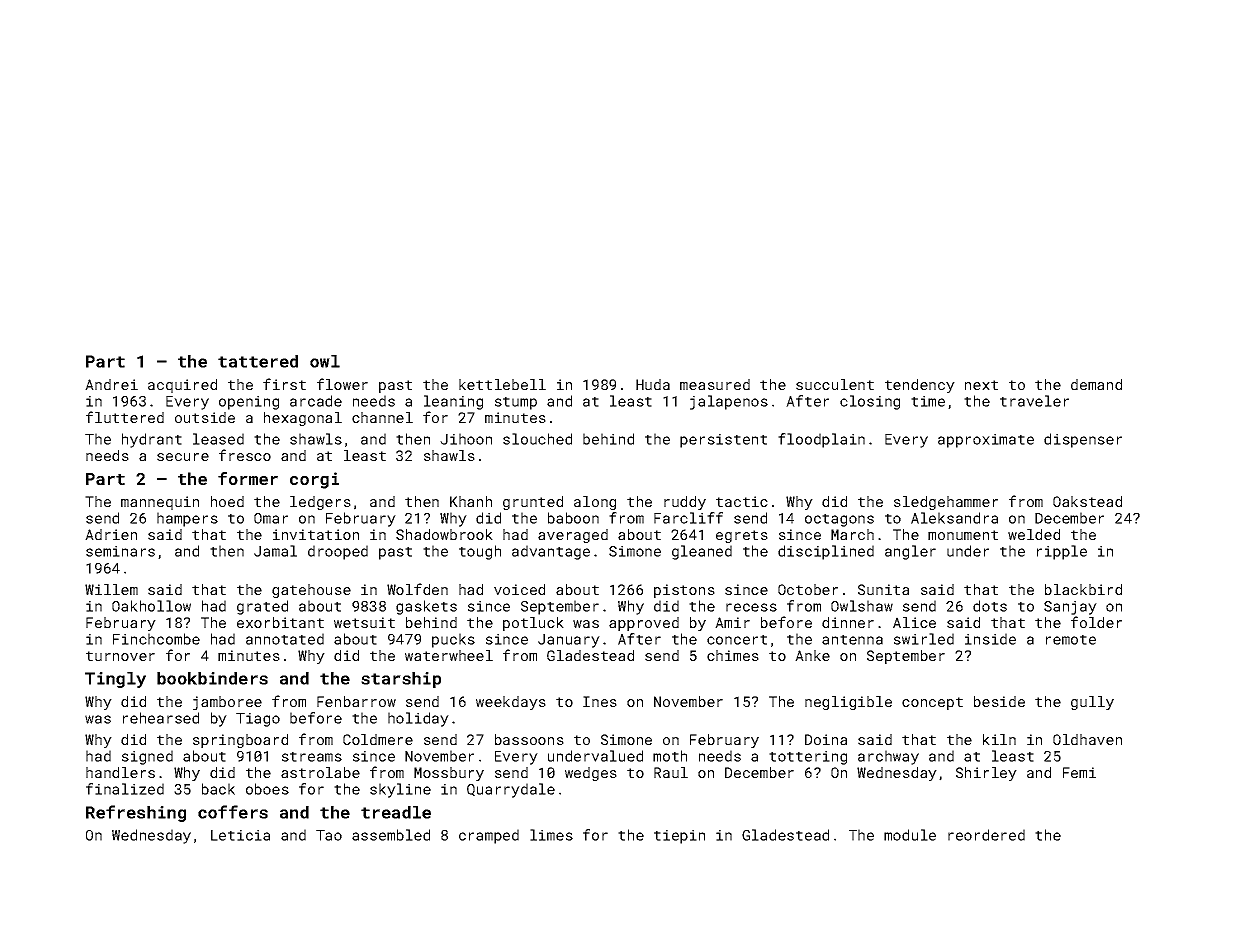 The width and height of the screenshot is (1233, 952). What do you see at coordinates (502, 384) in the screenshot?
I see `kettlebell` at bounding box center [502, 384].
